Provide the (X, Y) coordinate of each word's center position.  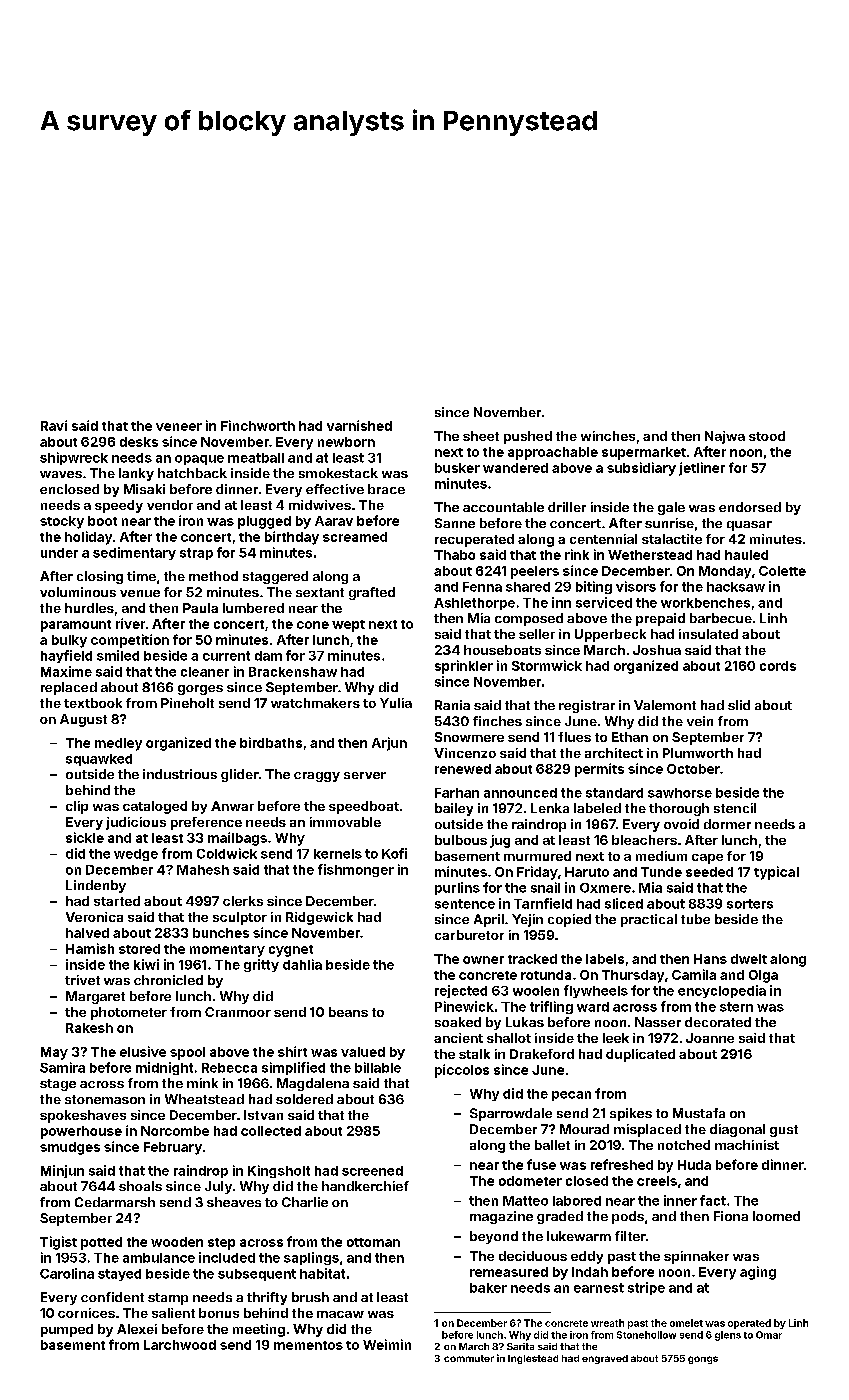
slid (739, 705)
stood (767, 436)
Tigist (58, 1243)
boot (102, 521)
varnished (359, 425)
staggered (275, 577)
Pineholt (187, 703)
